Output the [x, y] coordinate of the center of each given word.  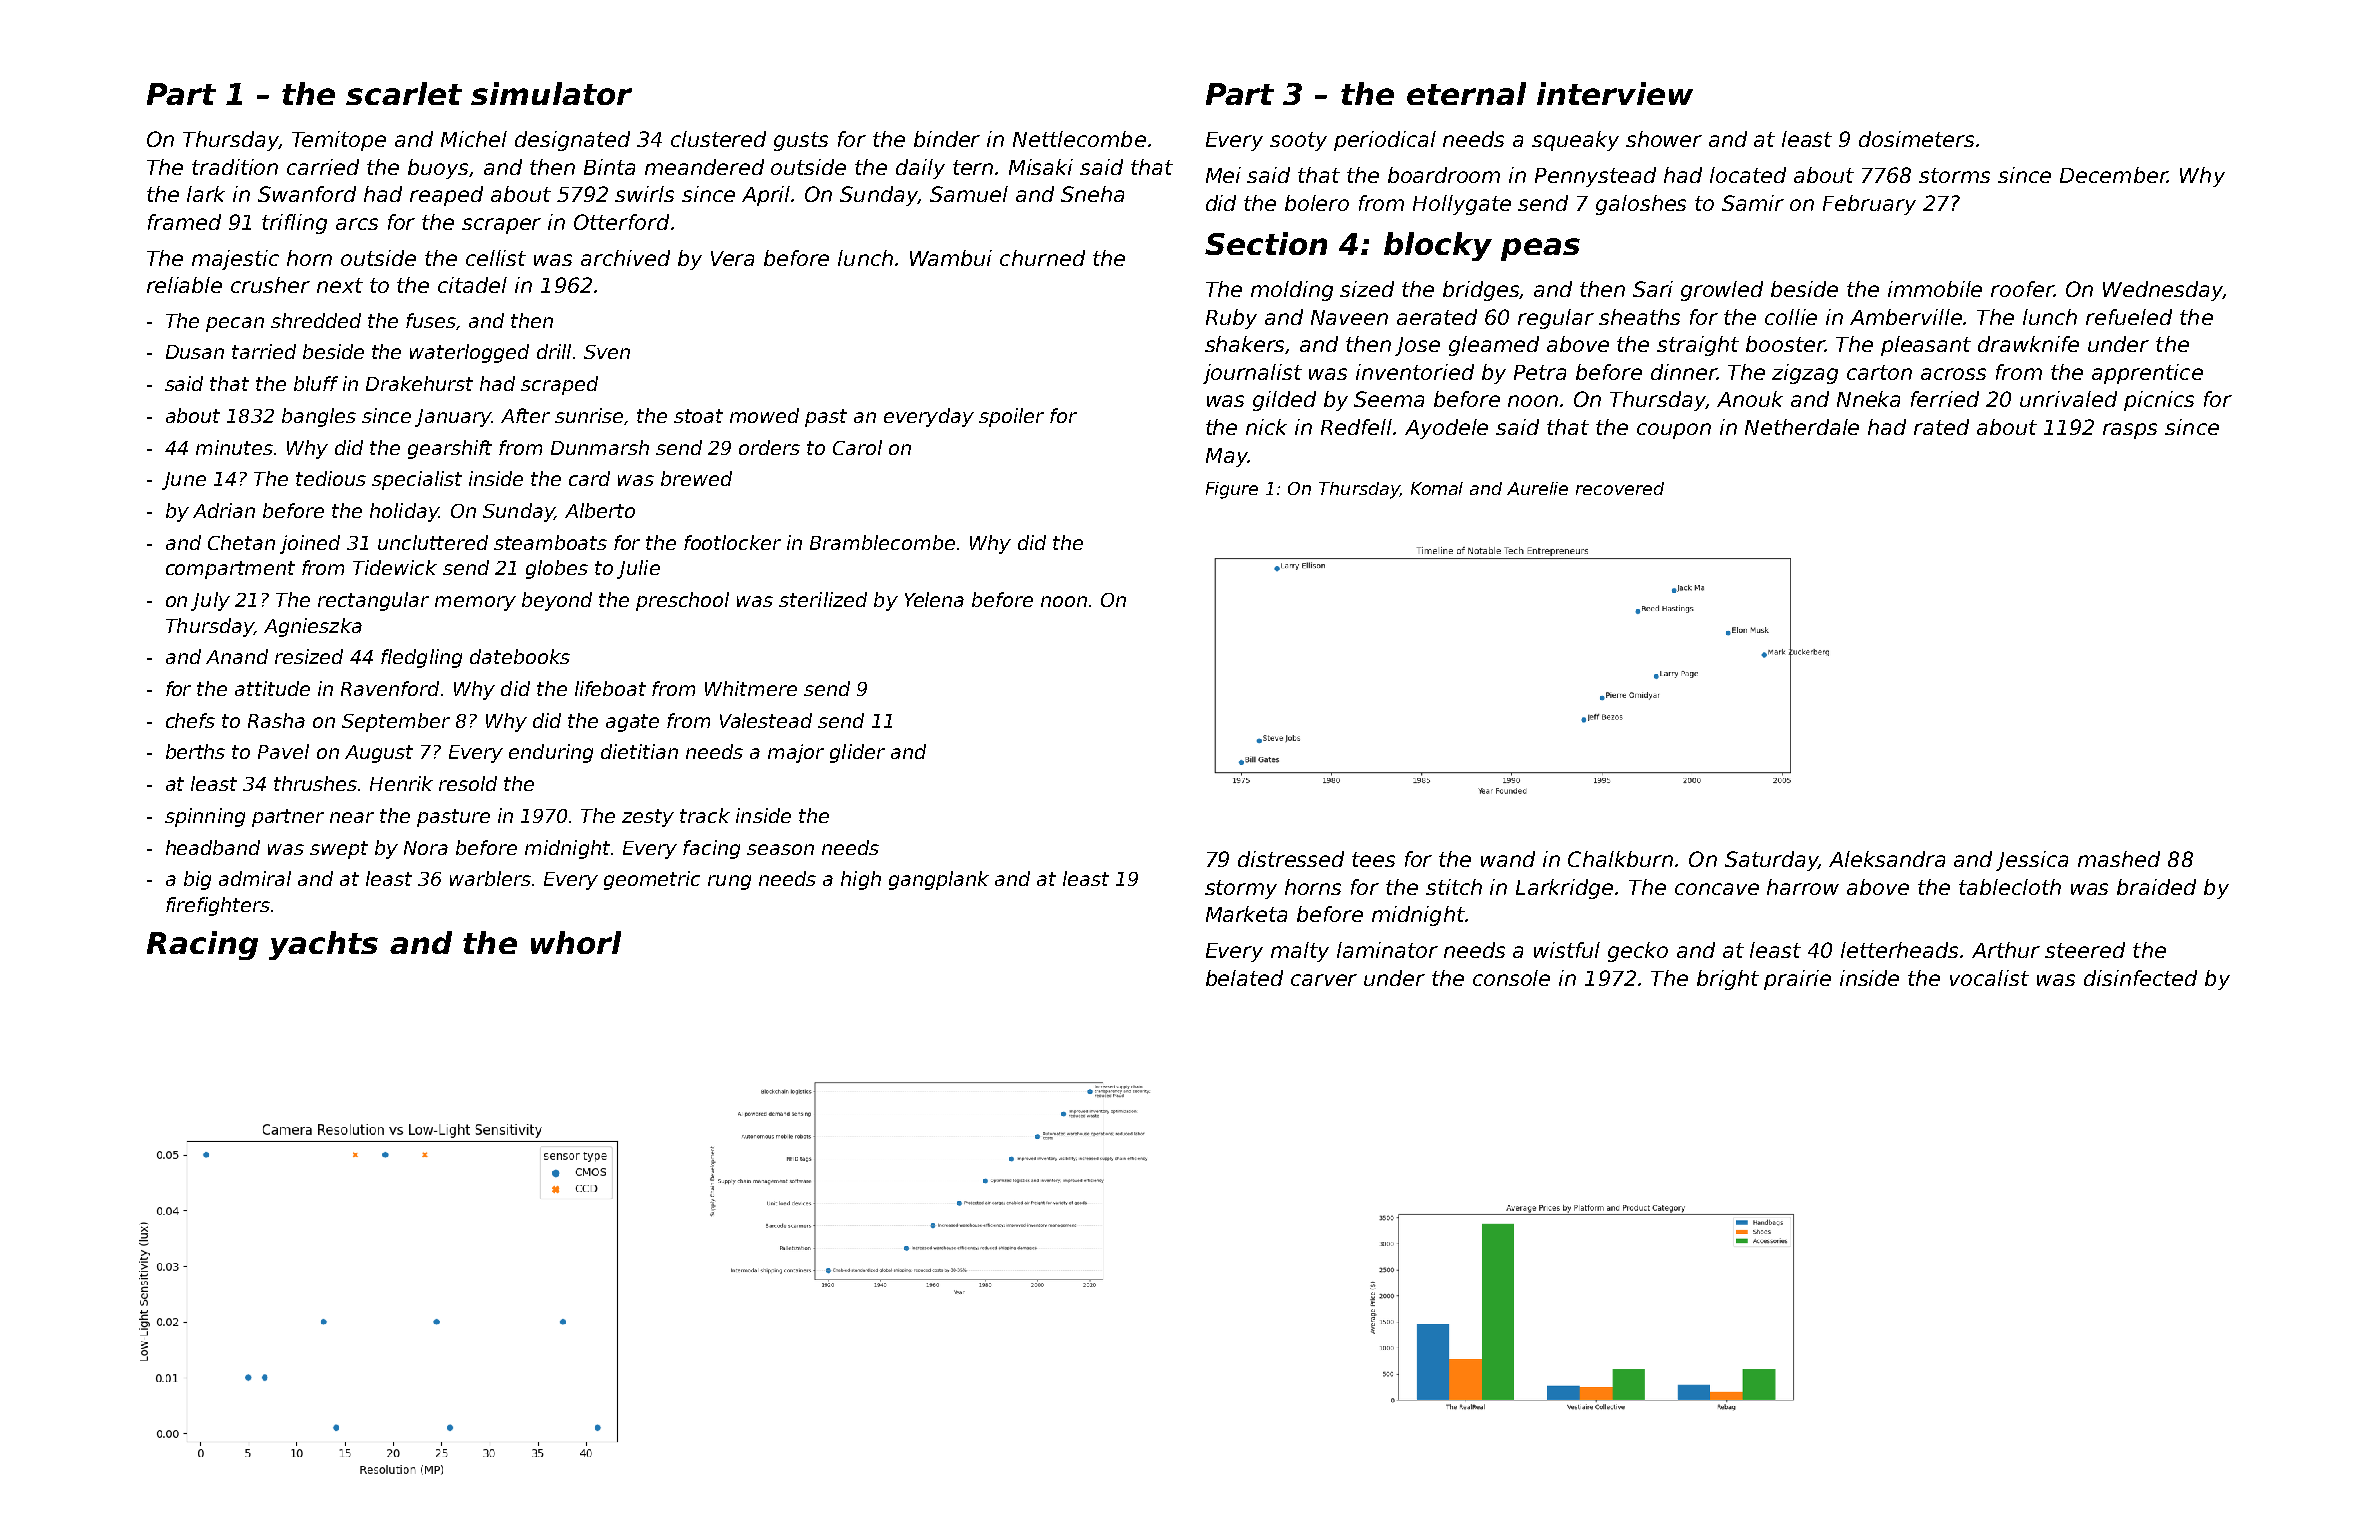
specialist [417, 480]
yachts [323, 945]
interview [1615, 93]
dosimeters [1916, 139]
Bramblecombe [882, 542]
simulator [551, 93]
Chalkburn [1620, 859]
